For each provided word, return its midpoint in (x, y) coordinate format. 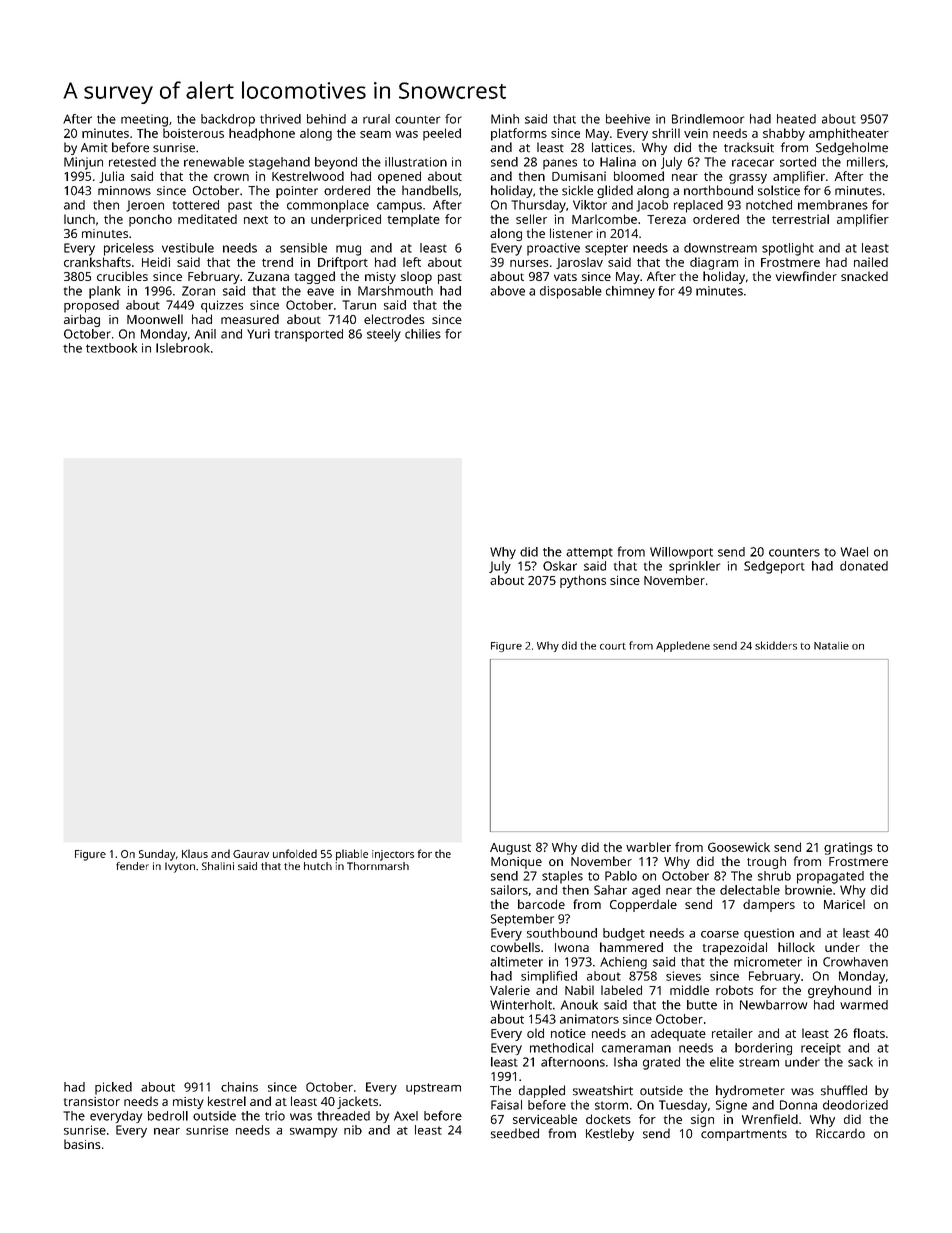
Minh (505, 119)
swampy (314, 1133)
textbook (111, 348)
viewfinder (806, 276)
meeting (144, 120)
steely (384, 335)
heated (796, 119)
